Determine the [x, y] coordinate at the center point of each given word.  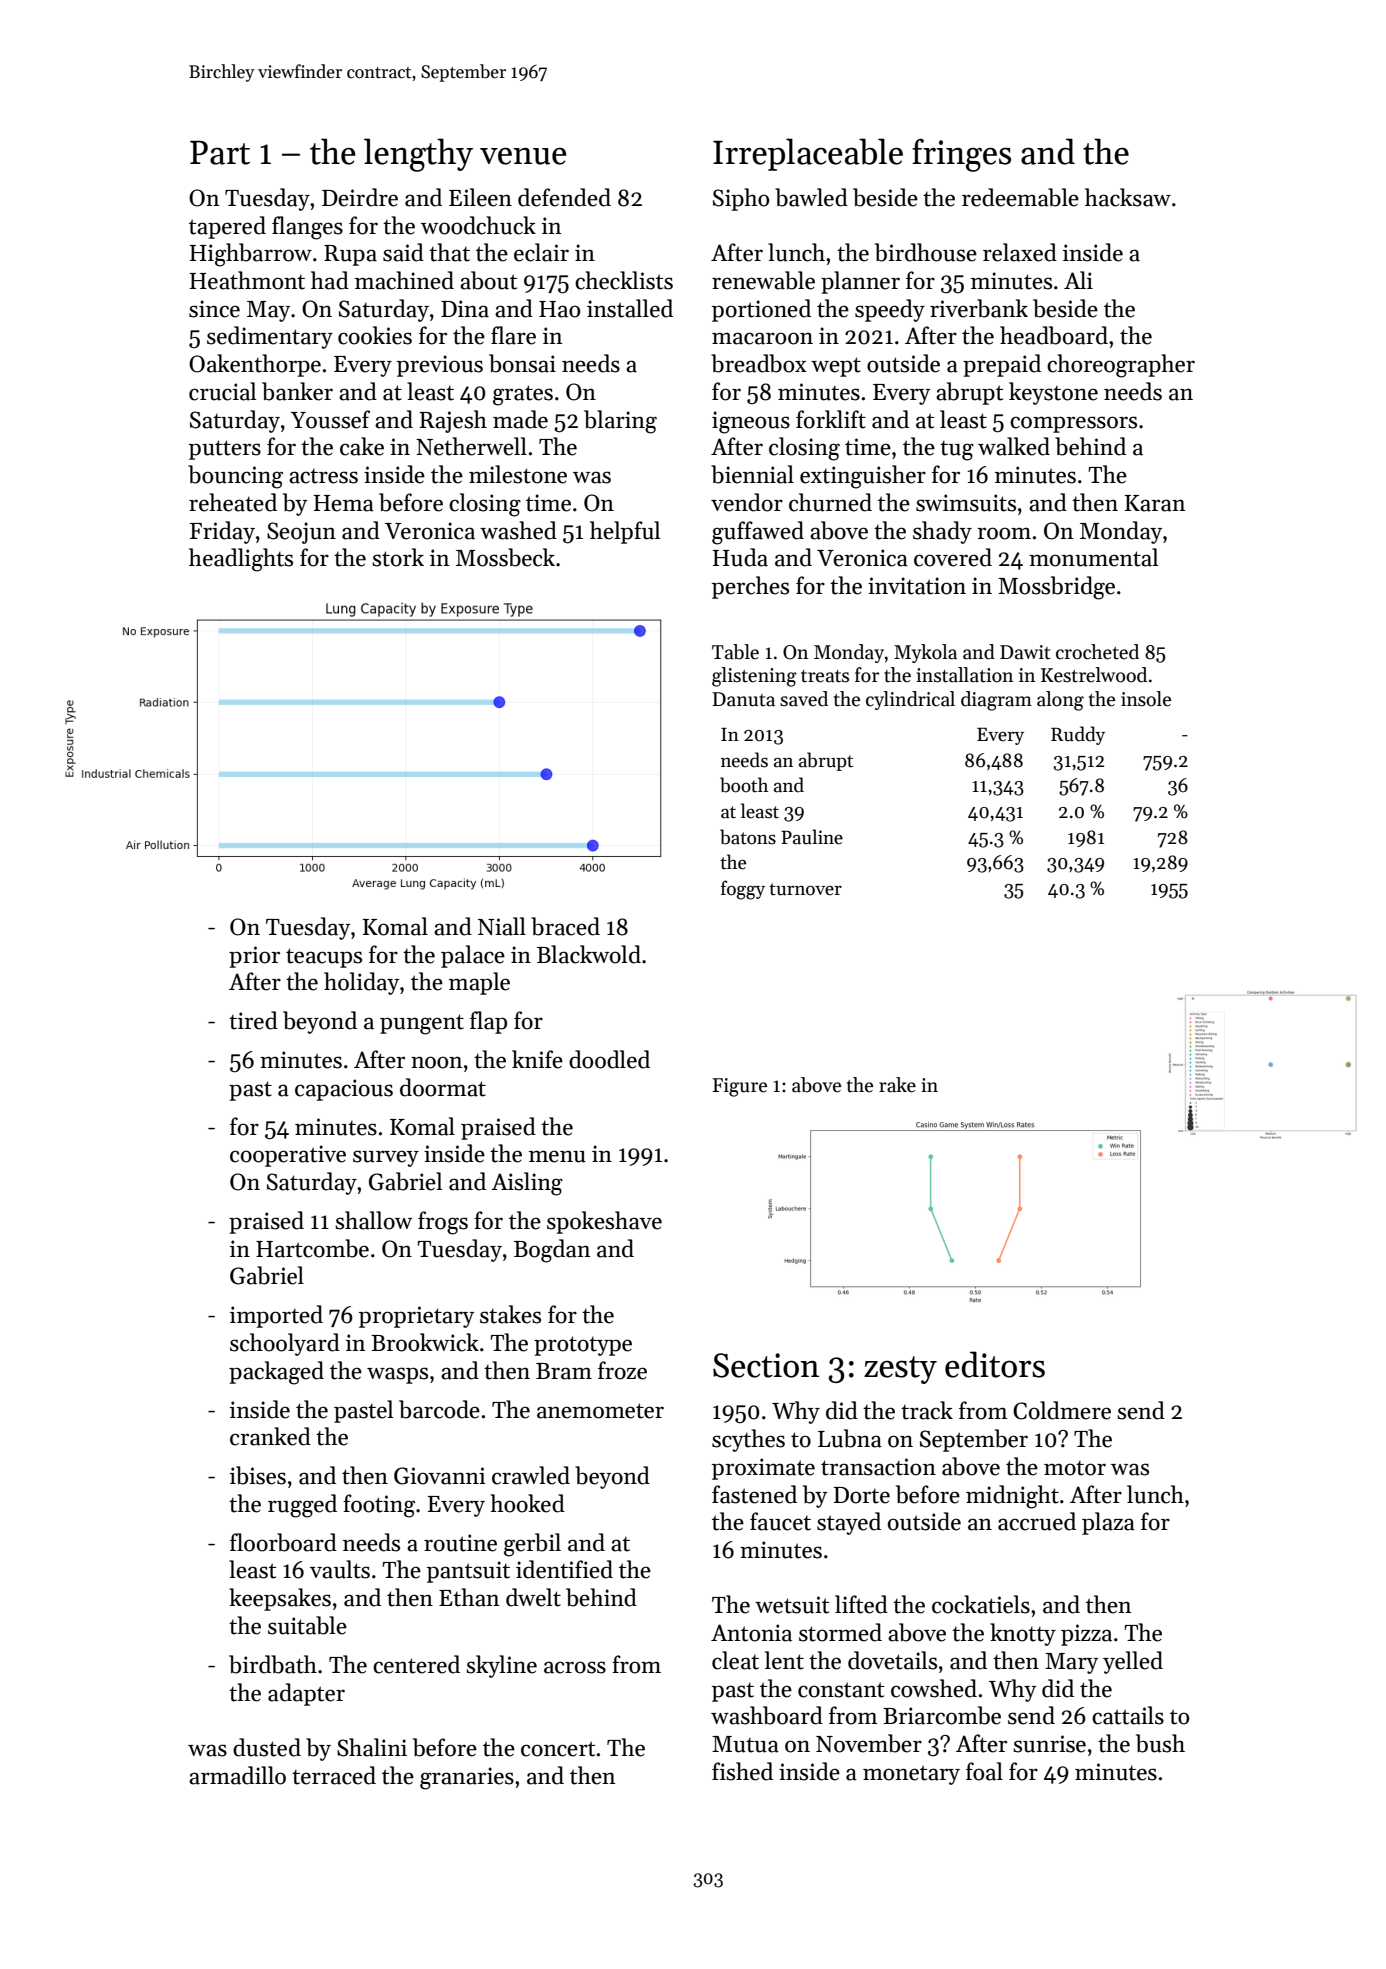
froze [622, 1370]
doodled [609, 1059]
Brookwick [425, 1342]
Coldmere [1062, 1410]
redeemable [1020, 197]
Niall [502, 926]
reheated [233, 502]
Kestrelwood [1094, 675]
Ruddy [1078, 735]
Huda [740, 557]
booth [744, 785]
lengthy [418, 155]
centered [416, 1664]
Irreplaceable [808, 154]
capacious [344, 1090]
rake [897, 1085]
